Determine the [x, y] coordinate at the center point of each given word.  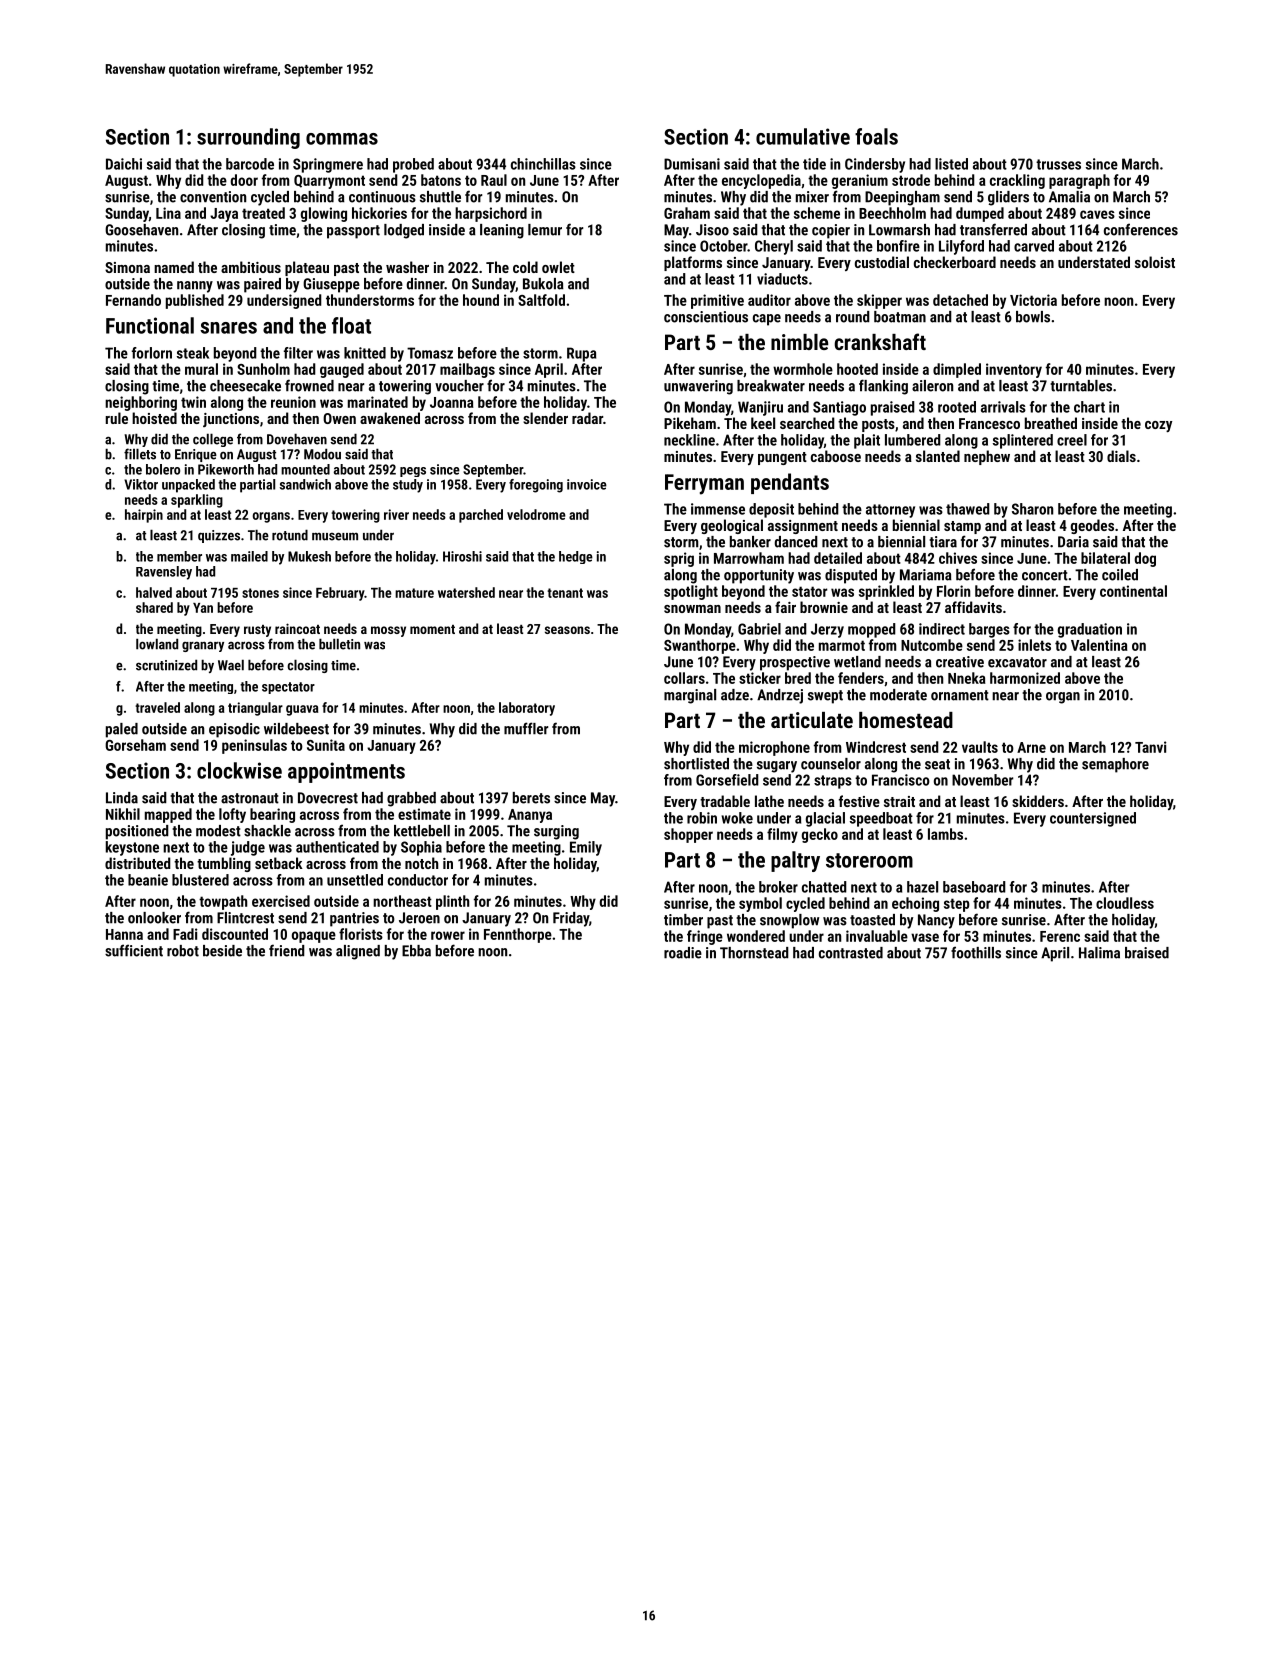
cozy [1158, 426]
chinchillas [543, 164]
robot [183, 951]
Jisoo [712, 230]
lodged [404, 231]
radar [587, 418]
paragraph [1079, 181]
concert [1045, 575]
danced [796, 542]
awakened [390, 418]
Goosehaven [141, 230]
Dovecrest [328, 798]
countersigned [1093, 819]
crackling [1017, 181]
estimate [424, 814]
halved [154, 592]
